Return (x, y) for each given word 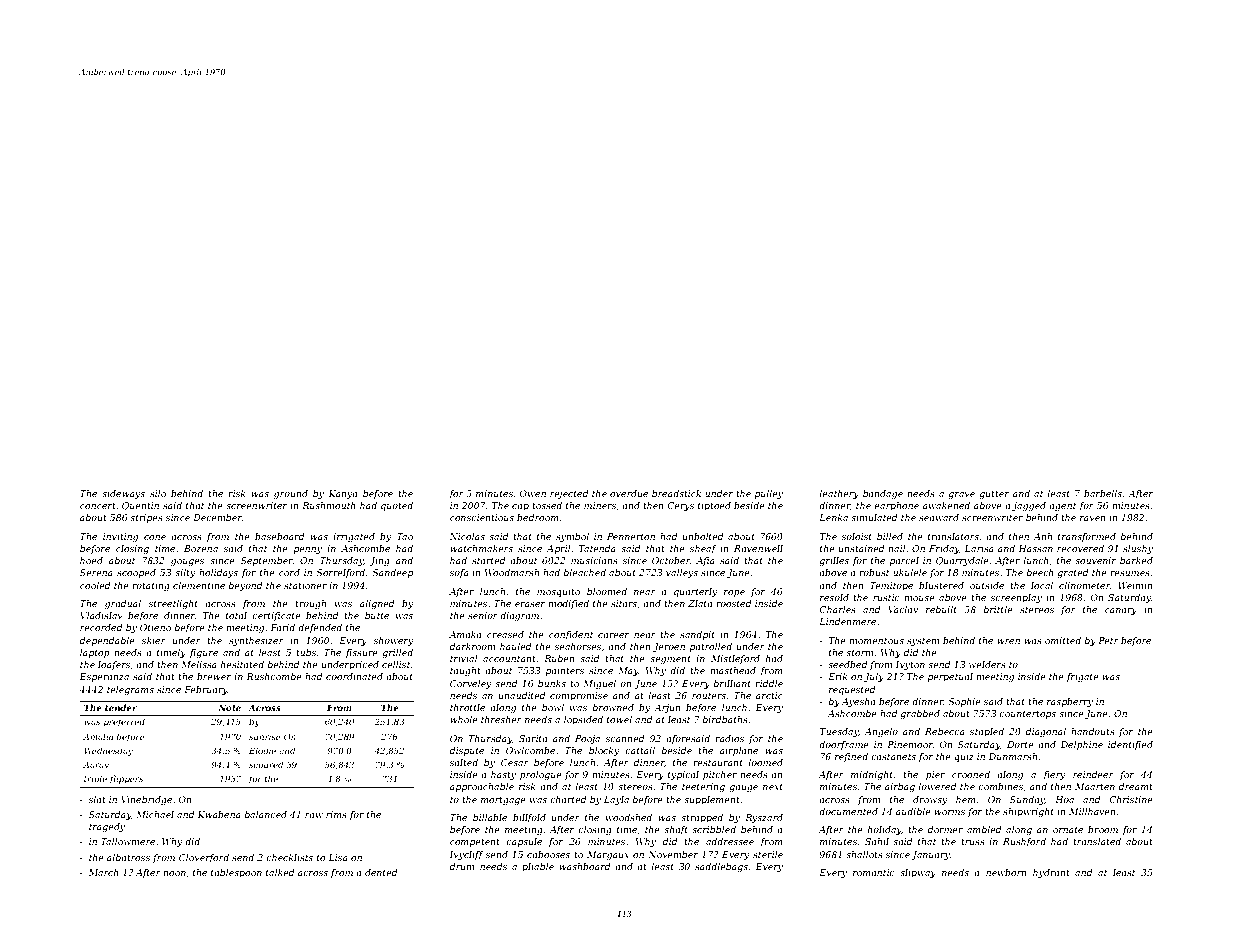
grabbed (920, 714)
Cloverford (204, 858)
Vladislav (101, 615)
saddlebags (721, 867)
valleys (682, 573)
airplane (739, 751)
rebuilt (941, 609)
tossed (547, 505)
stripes (146, 518)
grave (961, 495)
